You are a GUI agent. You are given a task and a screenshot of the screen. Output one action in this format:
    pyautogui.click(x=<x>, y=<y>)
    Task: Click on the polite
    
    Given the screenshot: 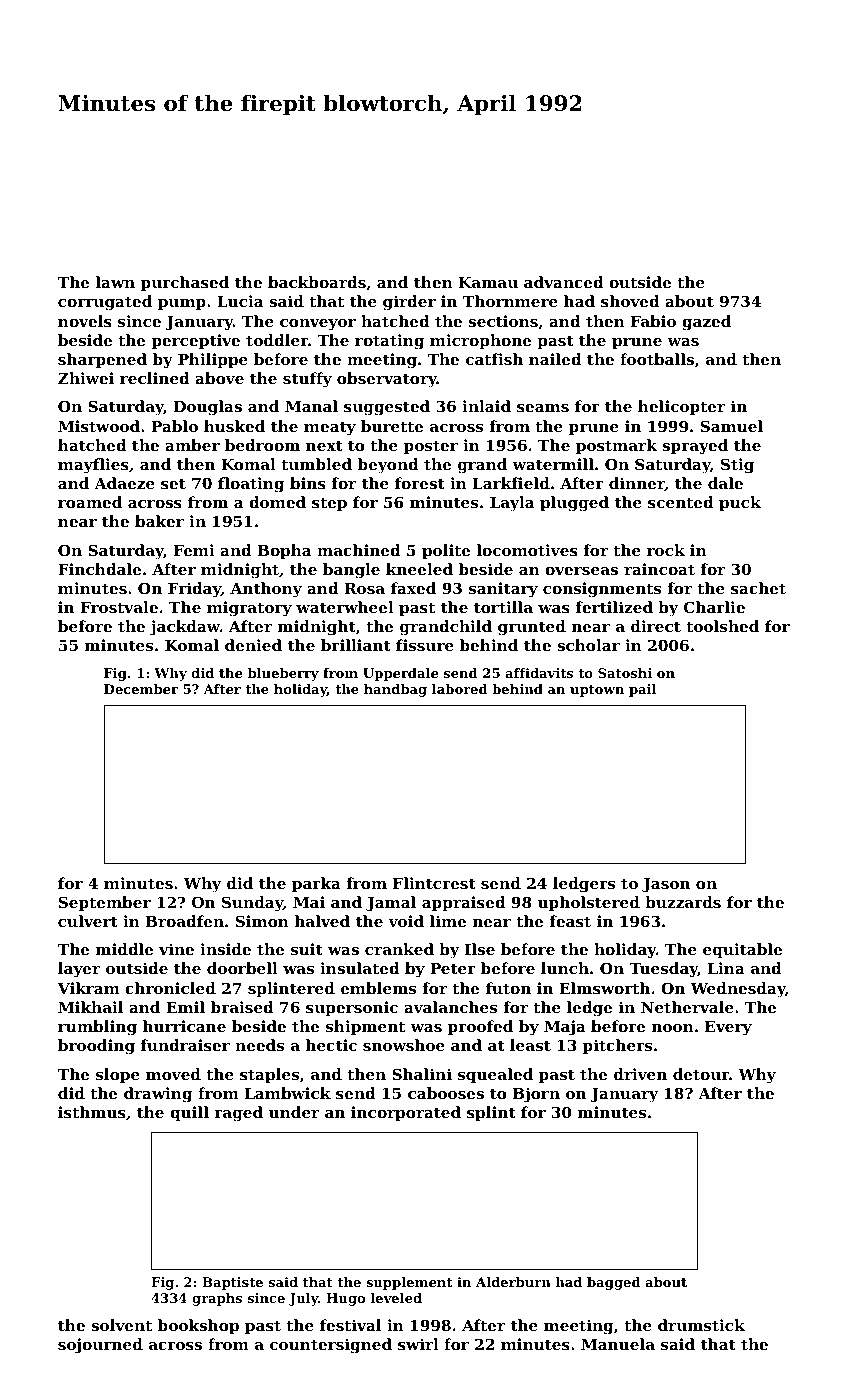 What is the action you would take?
    pyautogui.click(x=446, y=551)
